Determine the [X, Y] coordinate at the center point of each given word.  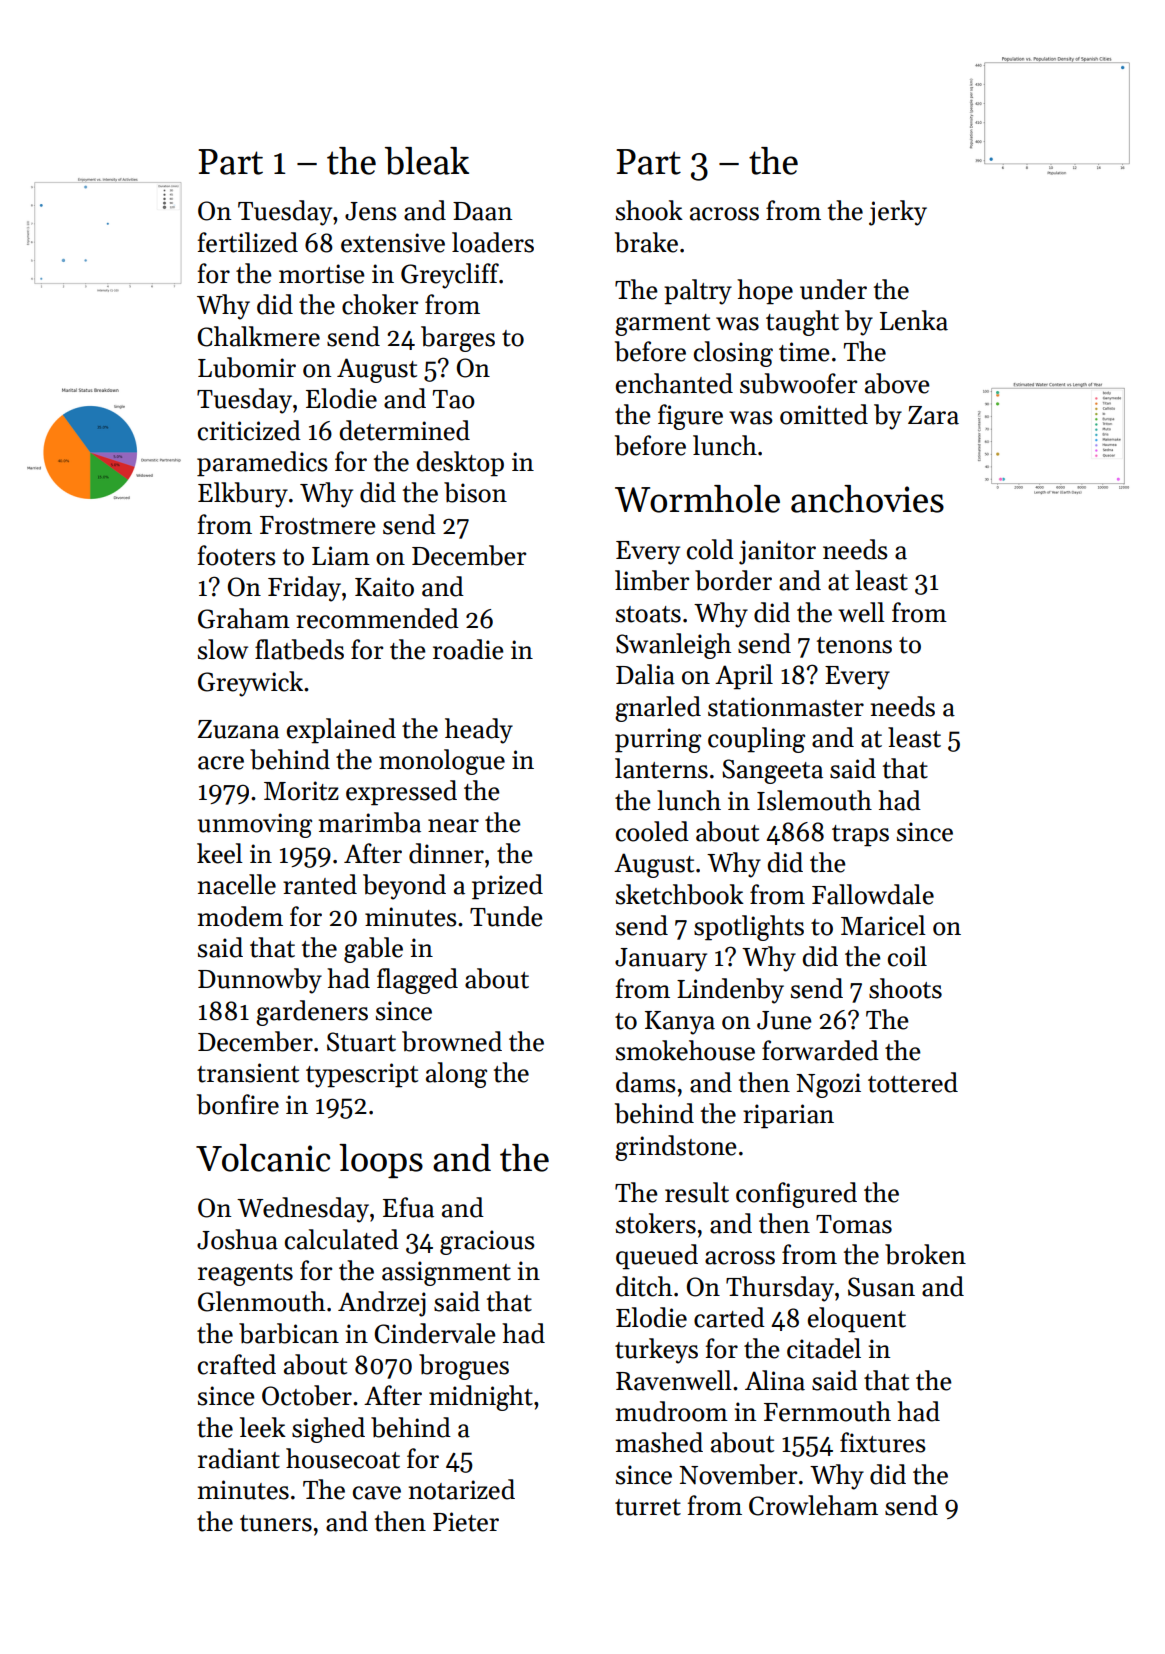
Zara [933, 415]
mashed [659, 1442]
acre [221, 763]
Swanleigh [673, 646]
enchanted [674, 383]
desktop [460, 464]
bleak [427, 161]
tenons [854, 645]
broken [925, 1254]
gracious [487, 1242]
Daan [482, 211]
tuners [276, 1523]
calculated [342, 1239]
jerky [898, 213]
